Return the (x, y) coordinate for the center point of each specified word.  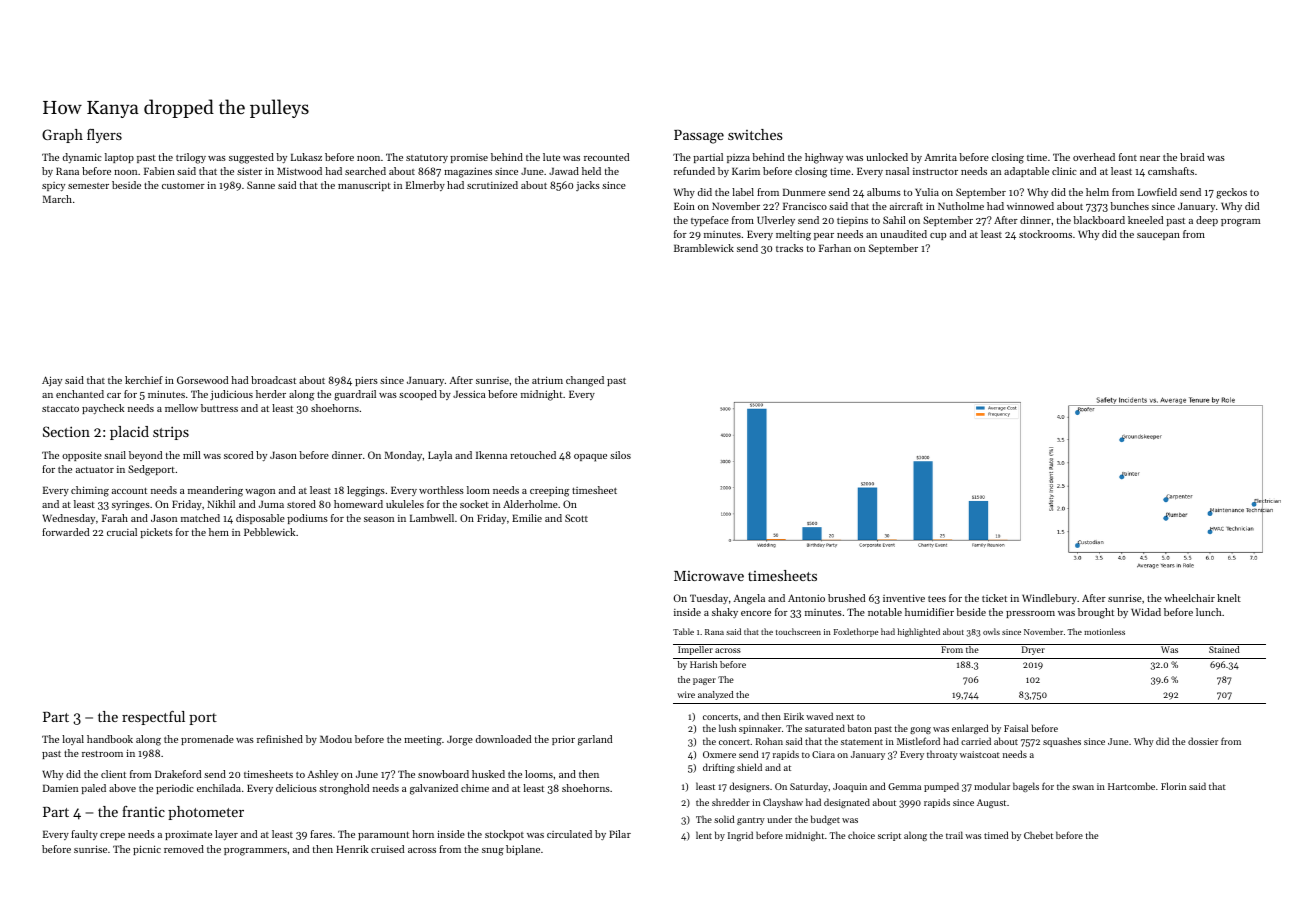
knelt (1229, 598)
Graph (62, 136)
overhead (1094, 157)
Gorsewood (202, 380)
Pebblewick (269, 532)
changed (585, 381)
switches (755, 134)
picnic (147, 850)
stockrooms (1045, 234)
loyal (73, 740)
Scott (576, 518)
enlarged (970, 729)
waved (819, 716)
